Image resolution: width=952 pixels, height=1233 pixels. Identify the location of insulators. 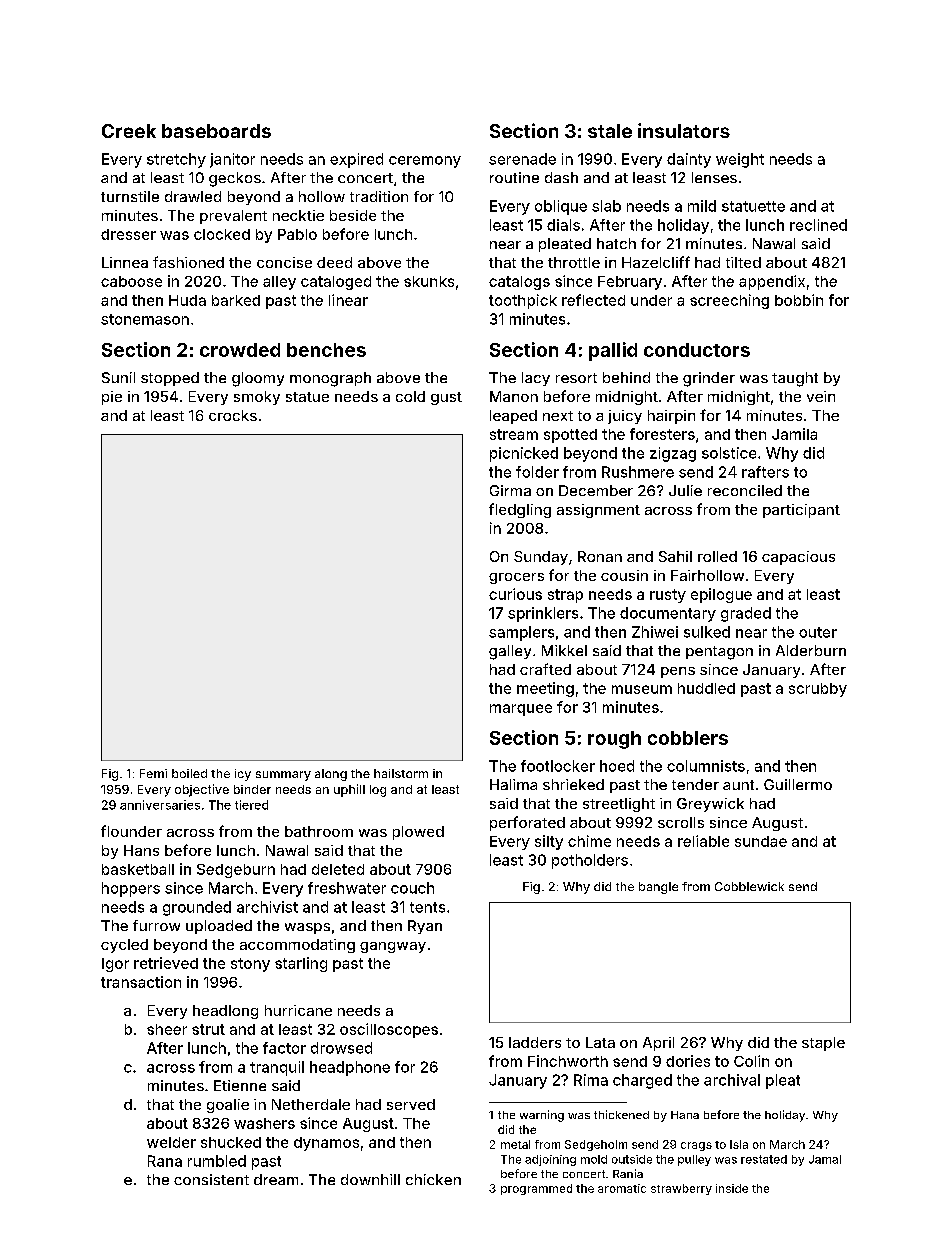
(684, 130).
